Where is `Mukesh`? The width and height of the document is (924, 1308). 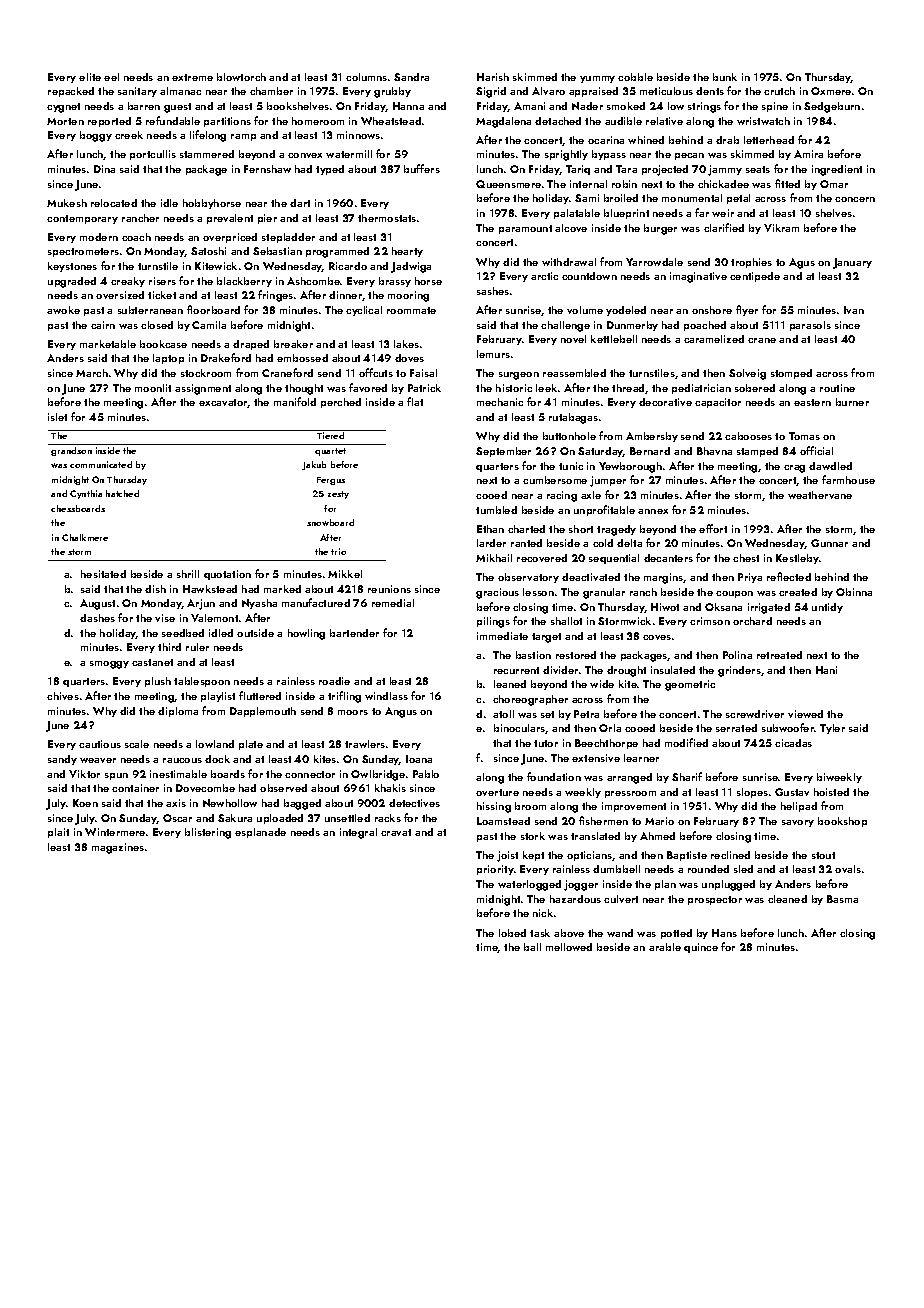 Mukesh is located at coordinates (67, 203).
